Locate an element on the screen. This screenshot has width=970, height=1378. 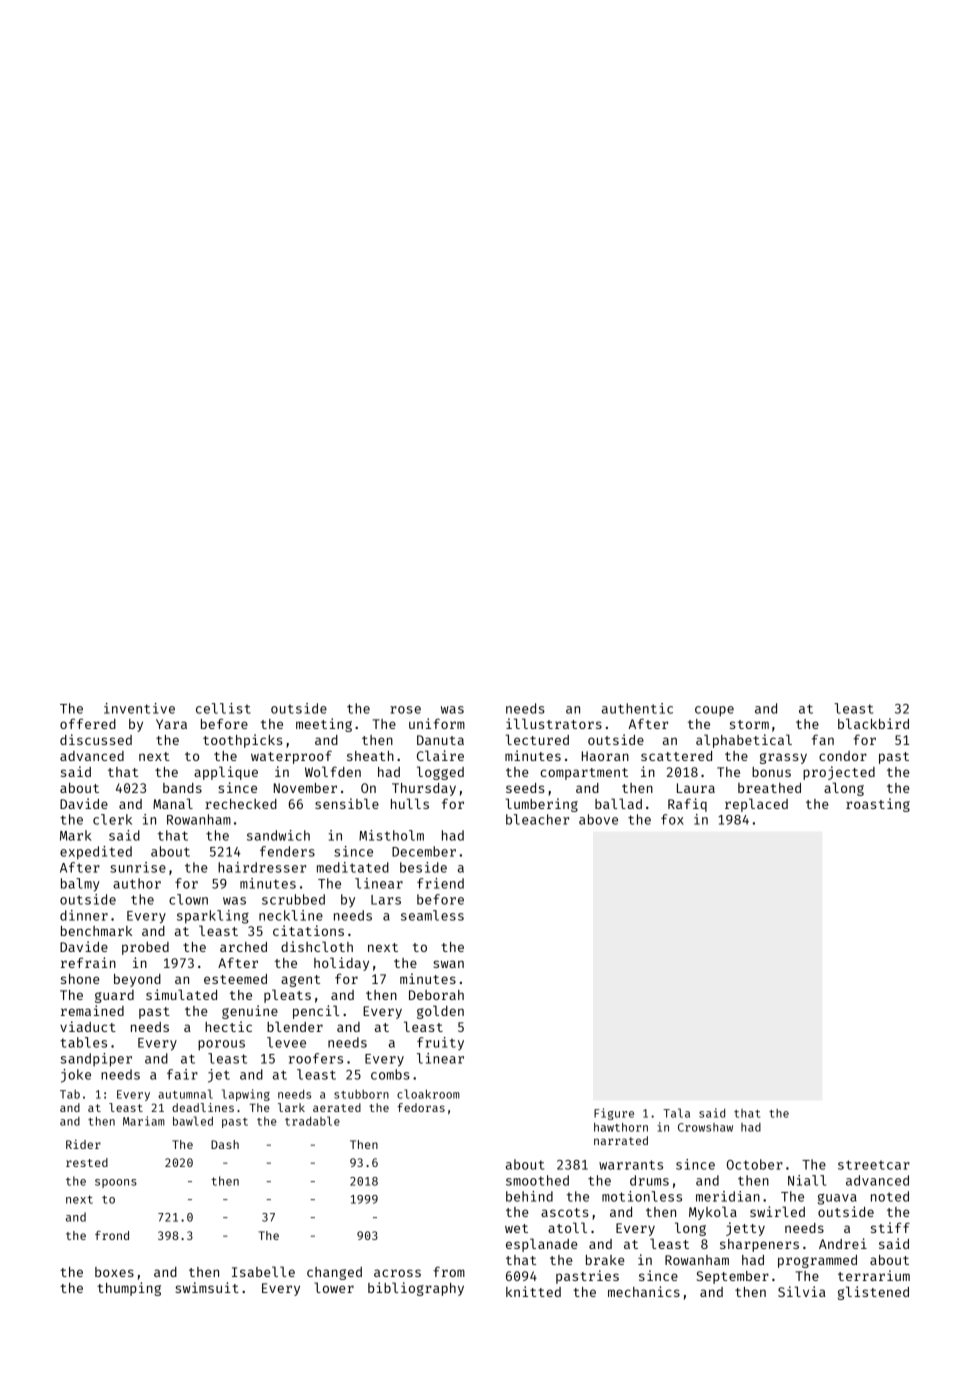
fox is located at coordinates (672, 819).
